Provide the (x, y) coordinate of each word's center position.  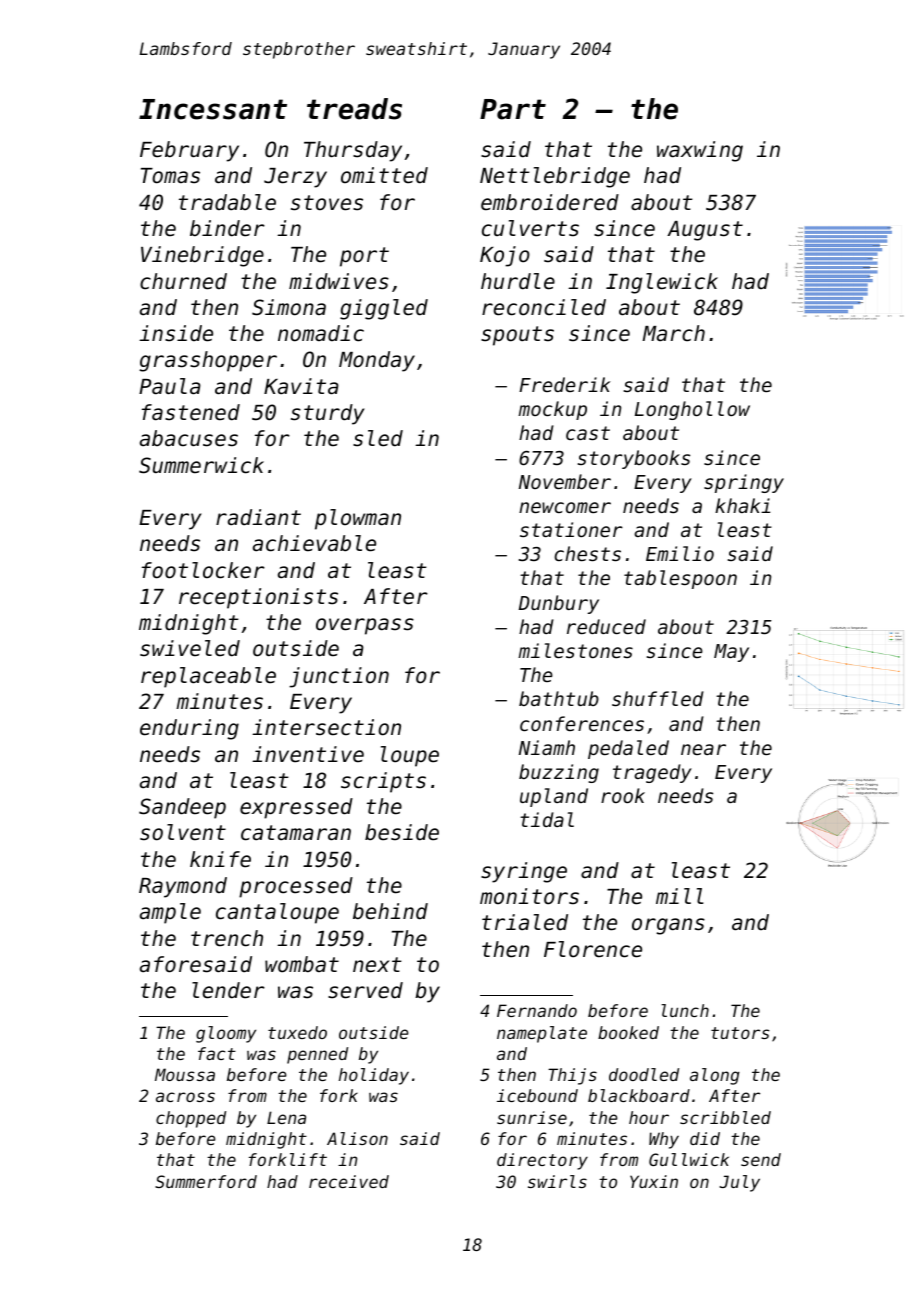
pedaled (628, 749)
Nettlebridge (555, 177)
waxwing (700, 151)
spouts (517, 336)
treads (354, 109)
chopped (191, 1119)
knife (220, 859)
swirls (557, 1181)
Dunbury (559, 604)
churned (183, 281)
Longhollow (692, 410)
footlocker (203, 570)
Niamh (547, 747)
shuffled (658, 698)
